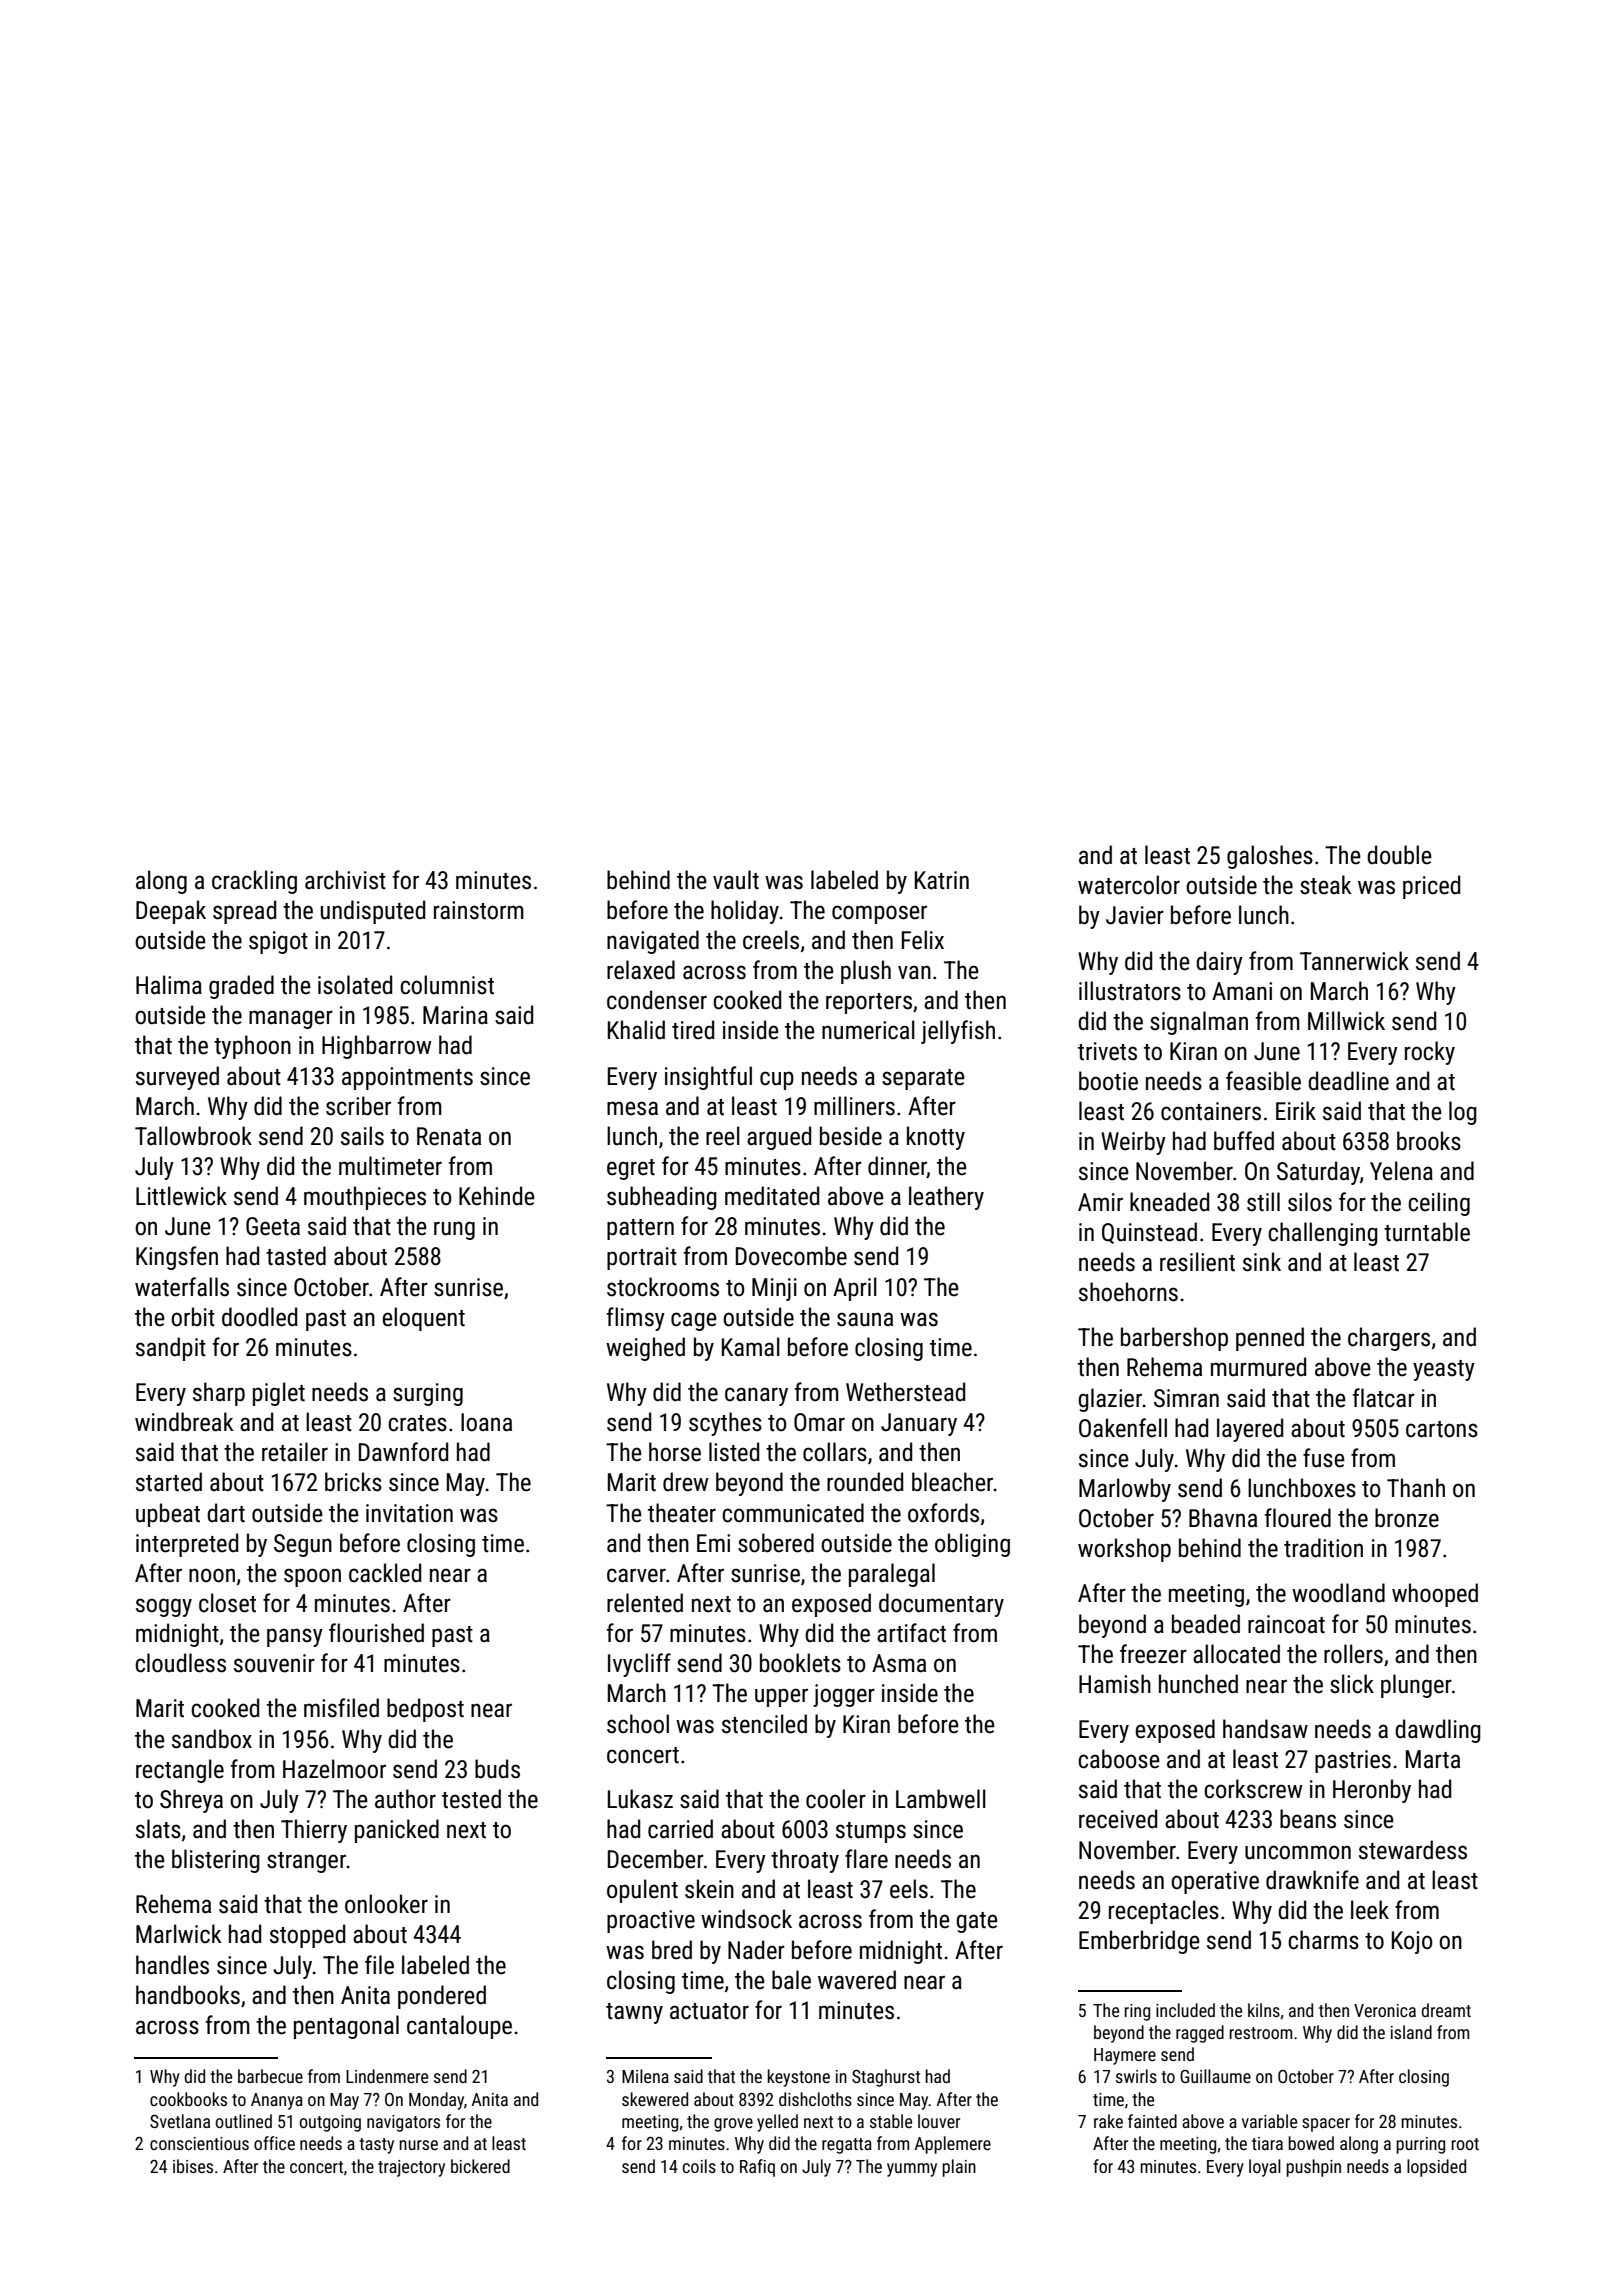 The image size is (1620, 2292). I want to click on cartons, so click(1442, 1429).
